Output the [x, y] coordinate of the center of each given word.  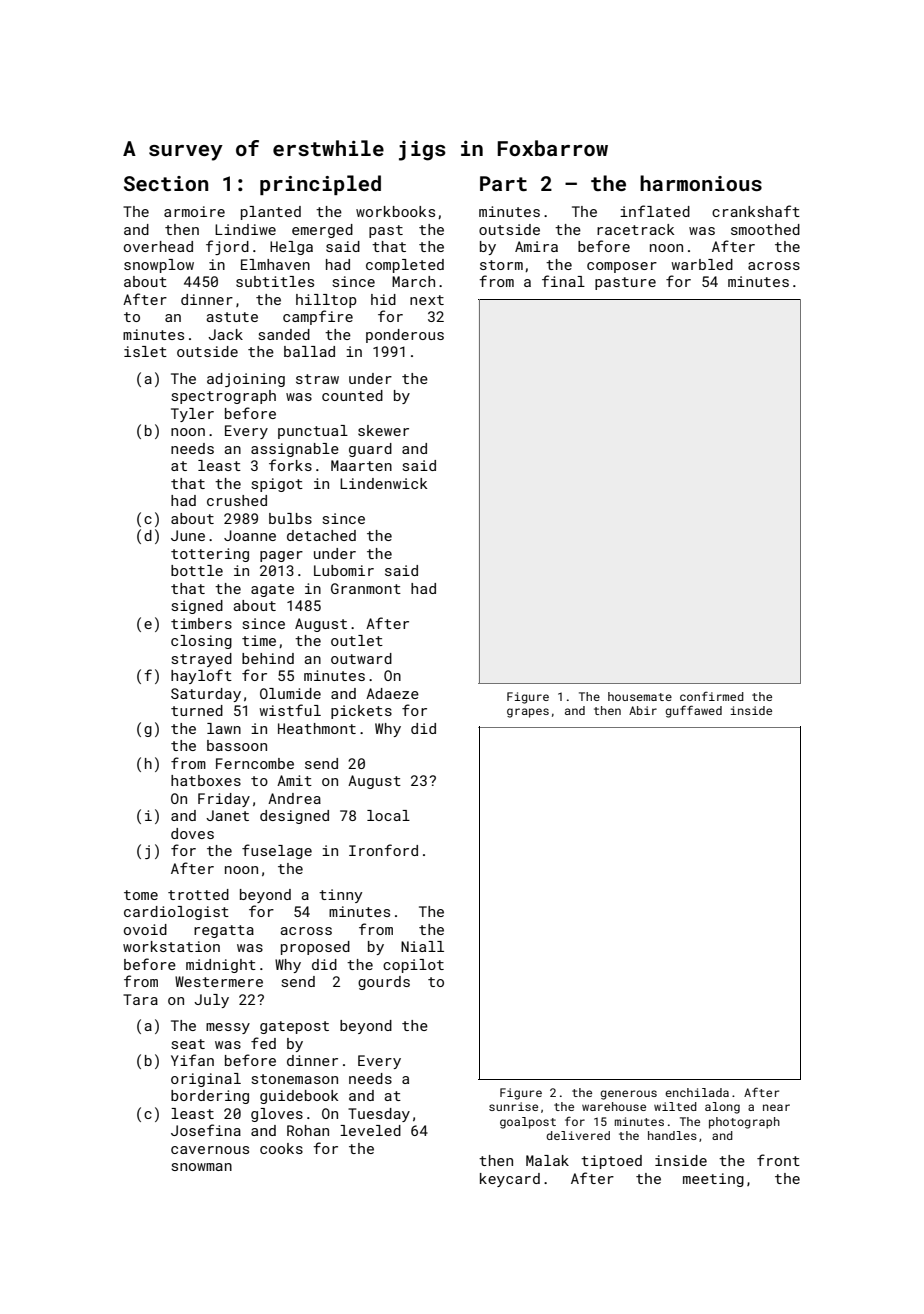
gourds [384, 983]
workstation [171, 946]
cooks [281, 1148]
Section [166, 183]
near [776, 1107]
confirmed [712, 696]
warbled [702, 264]
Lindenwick [383, 483]
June [188, 535]
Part [503, 183]
